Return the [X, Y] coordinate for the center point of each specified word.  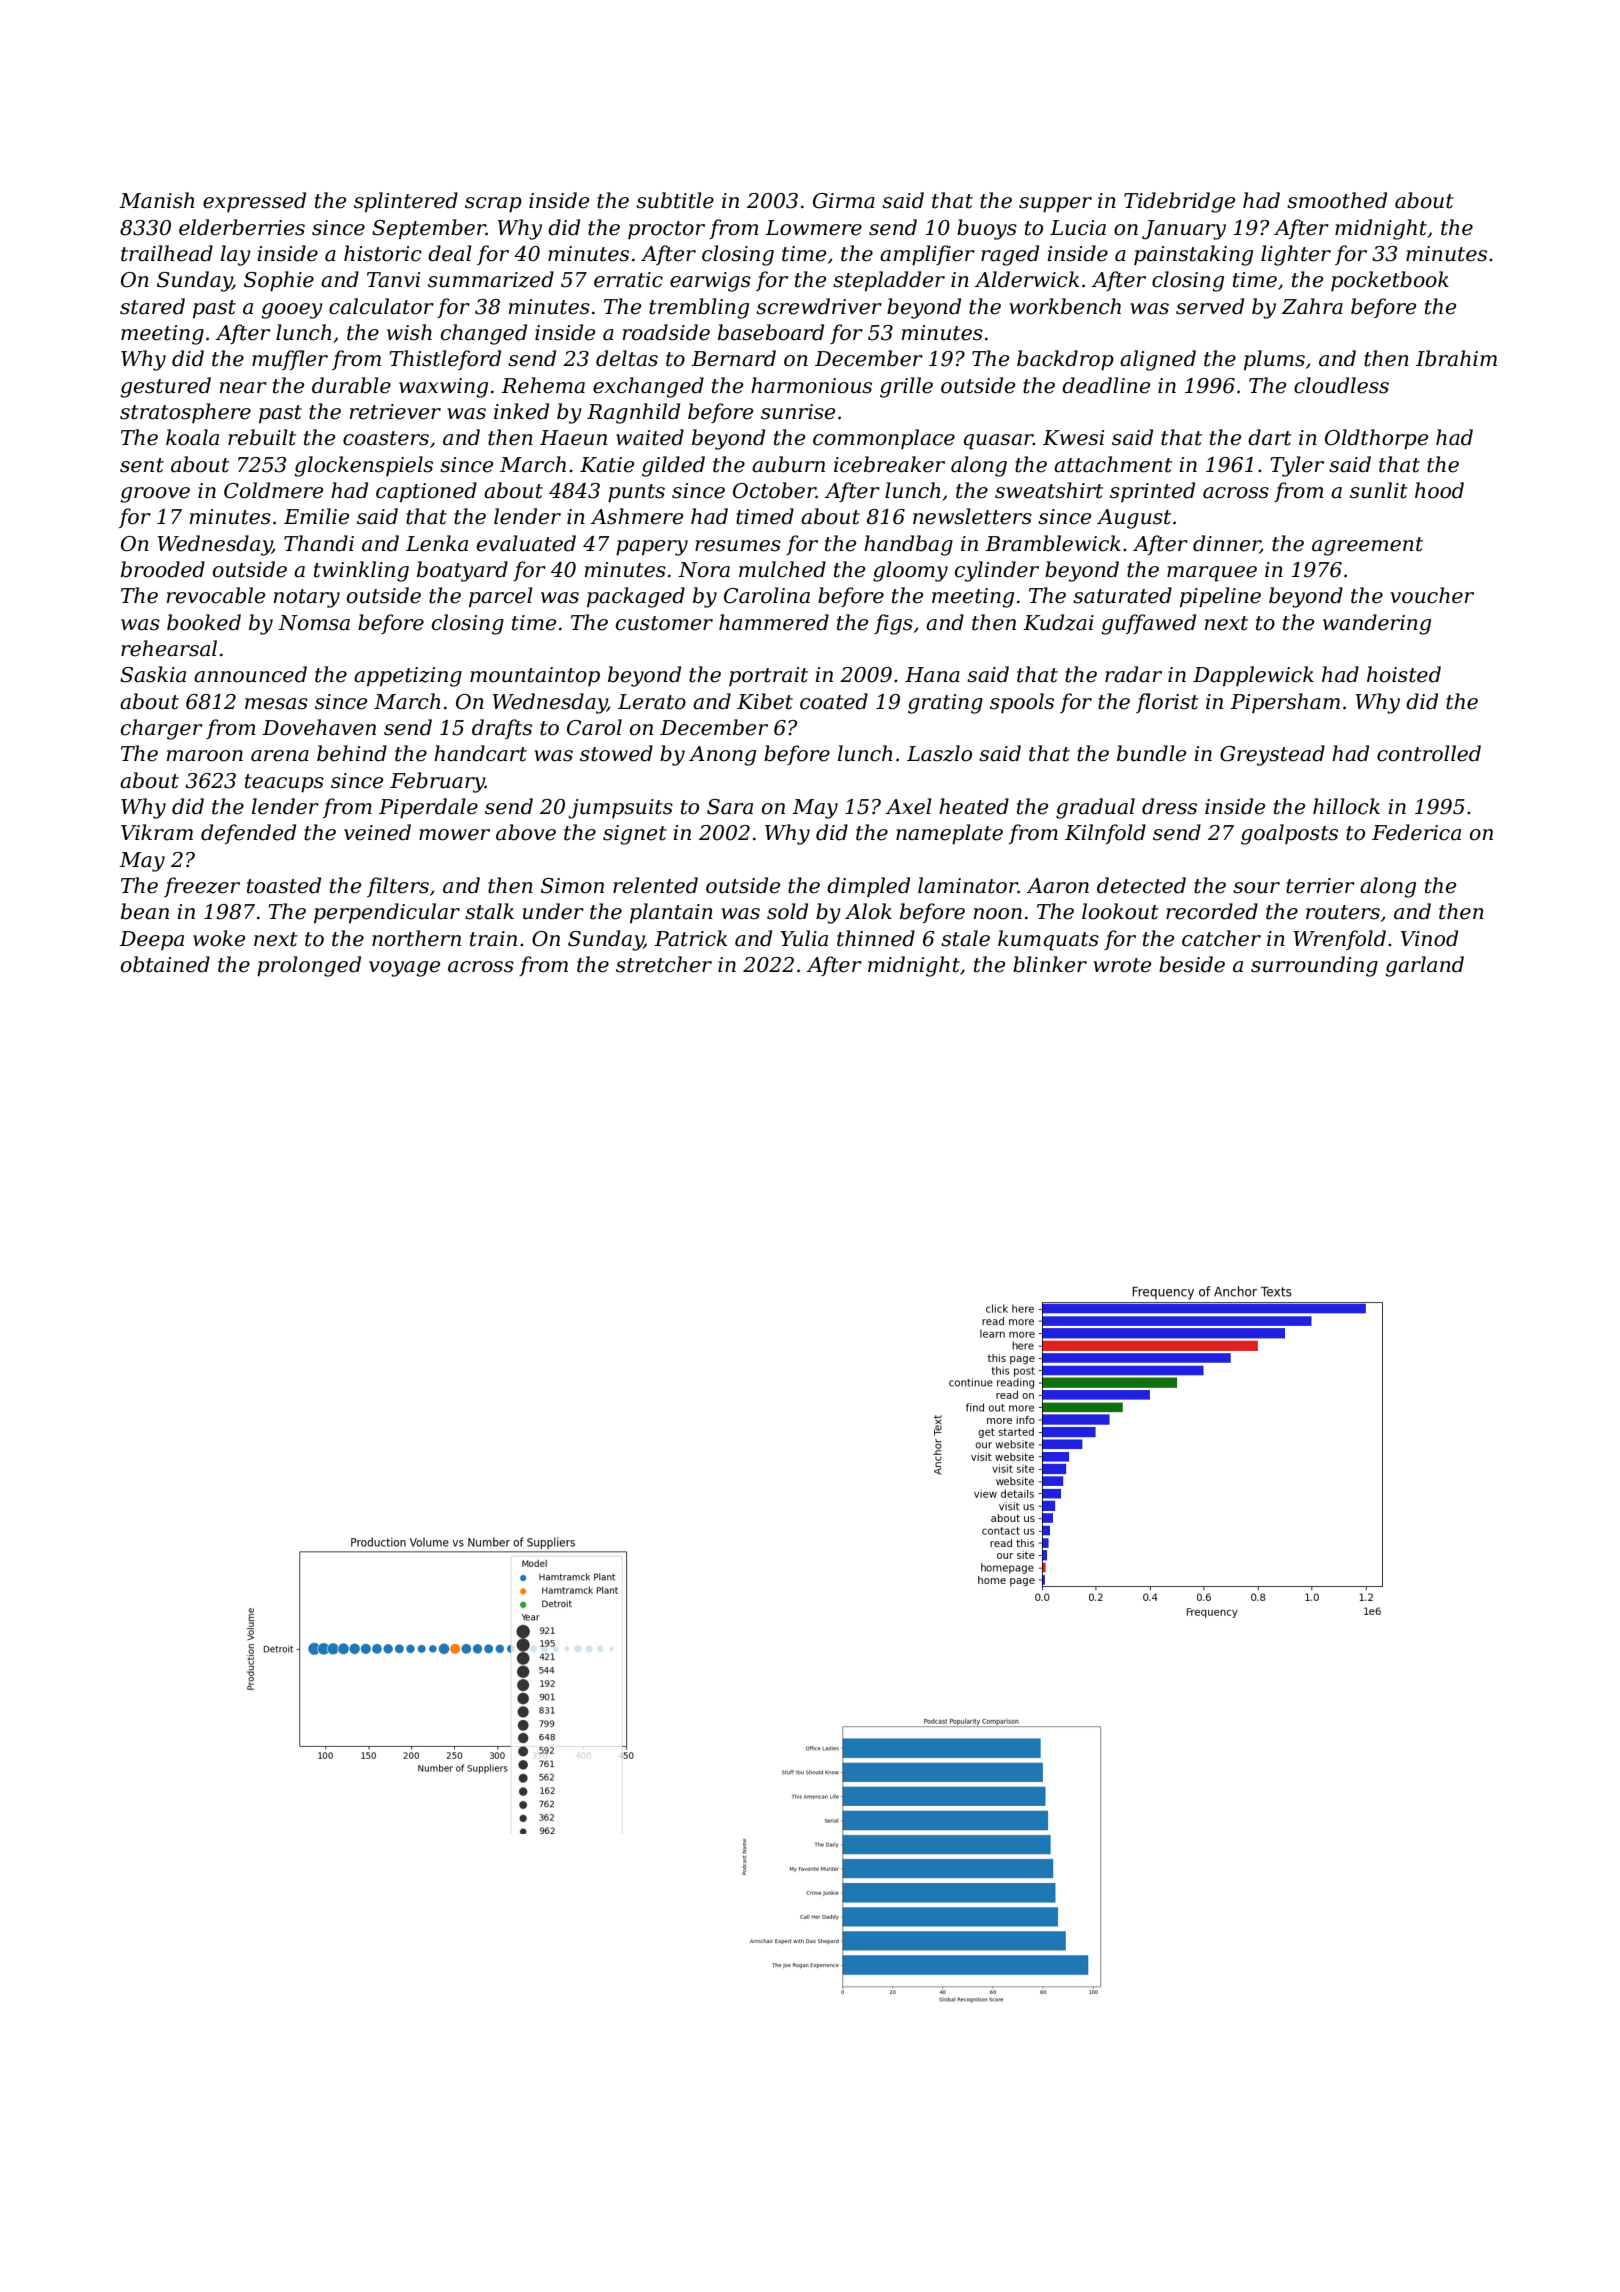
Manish [157, 200]
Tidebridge [1179, 202]
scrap [493, 205]
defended [248, 834]
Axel [909, 806]
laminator [968, 885]
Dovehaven [319, 727]
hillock [1346, 806]
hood [1439, 490]
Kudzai [1058, 622]
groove [155, 495]
